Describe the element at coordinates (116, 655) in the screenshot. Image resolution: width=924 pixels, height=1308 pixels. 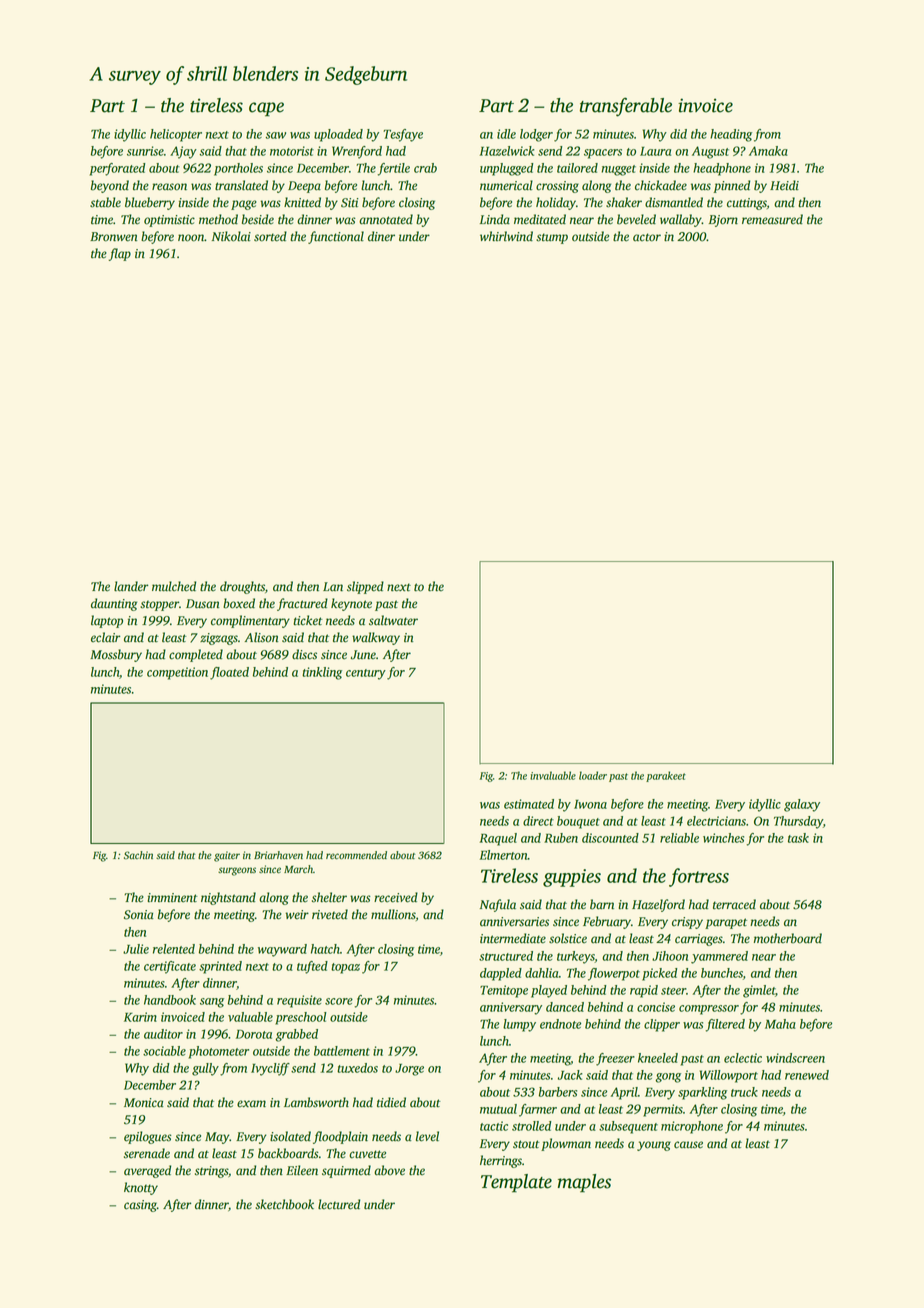
I see `Mossbury` at that location.
